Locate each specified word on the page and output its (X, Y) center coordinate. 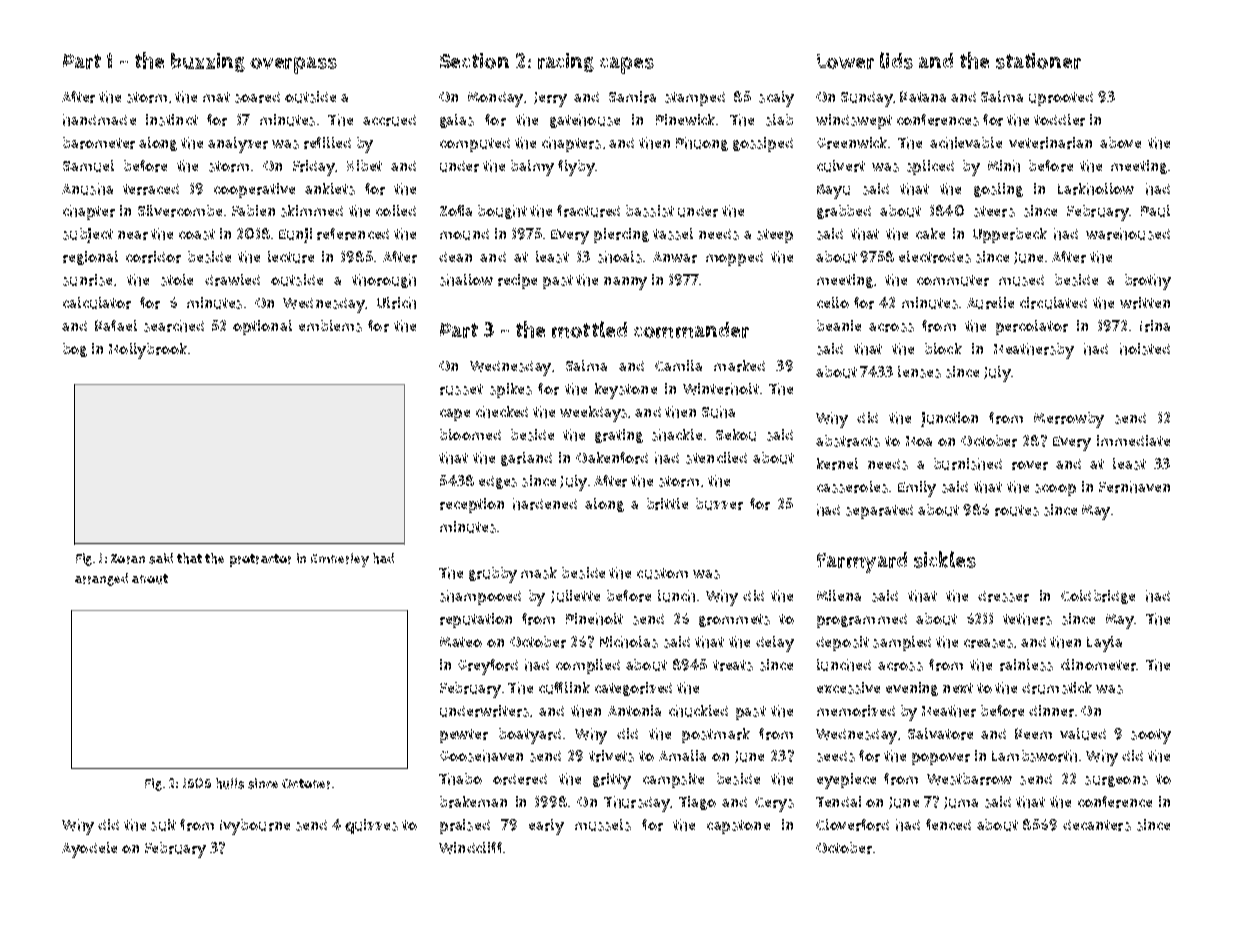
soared (257, 97)
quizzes (371, 826)
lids (896, 60)
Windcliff (470, 848)
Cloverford (852, 825)
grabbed (844, 212)
